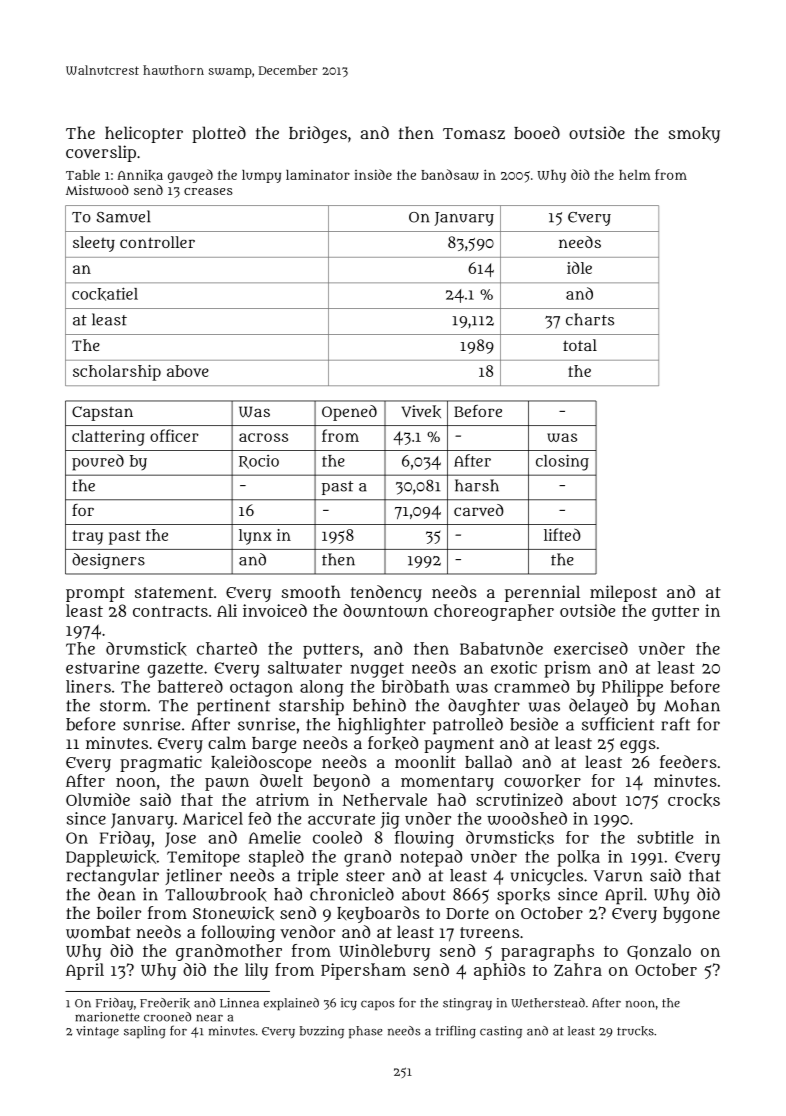  I want to click on carved, so click(479, 510).
